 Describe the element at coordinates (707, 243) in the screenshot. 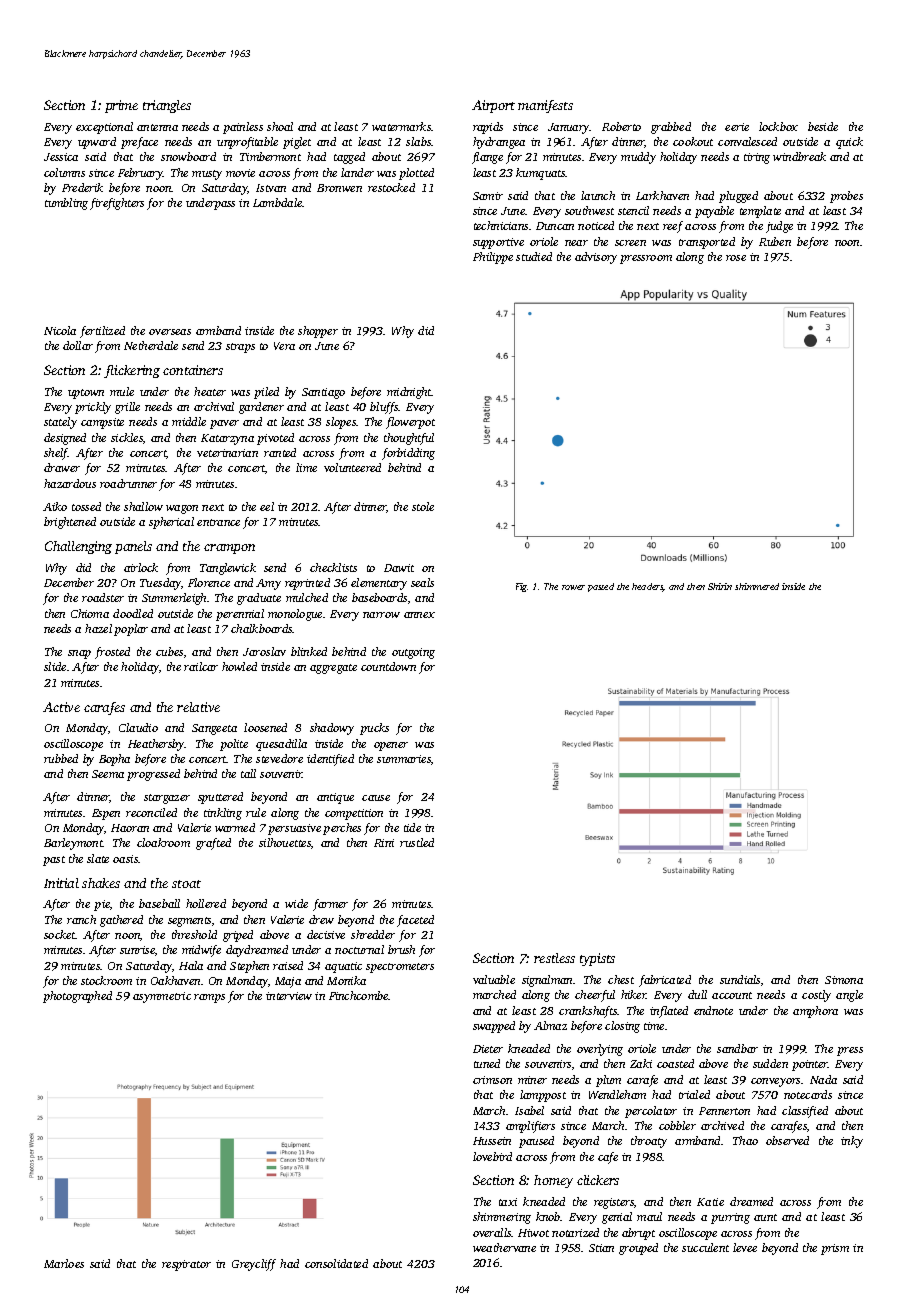

I see `transported` at that location.
